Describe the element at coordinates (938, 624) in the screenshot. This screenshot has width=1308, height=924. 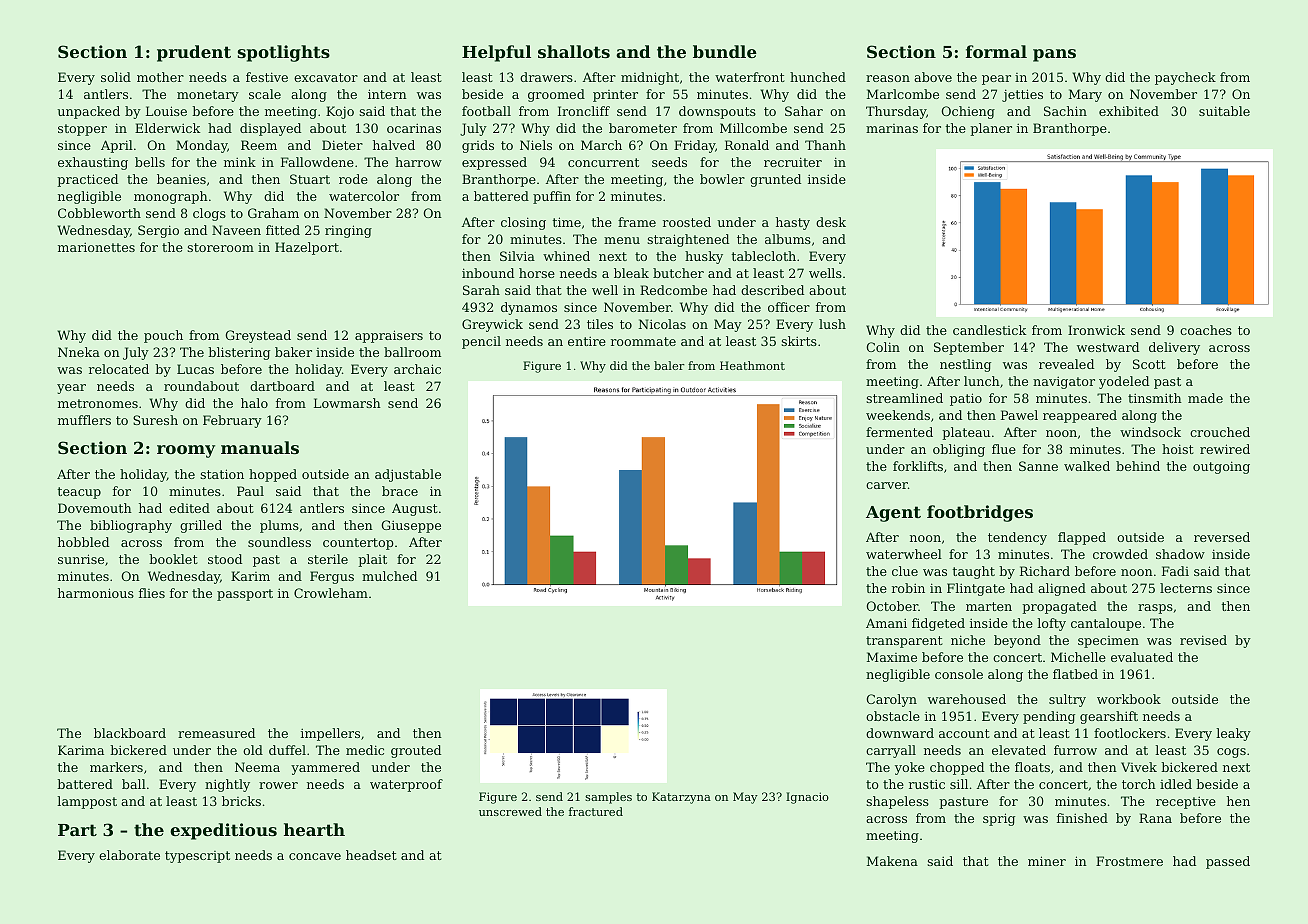
I see `fidgeted` at that location.
